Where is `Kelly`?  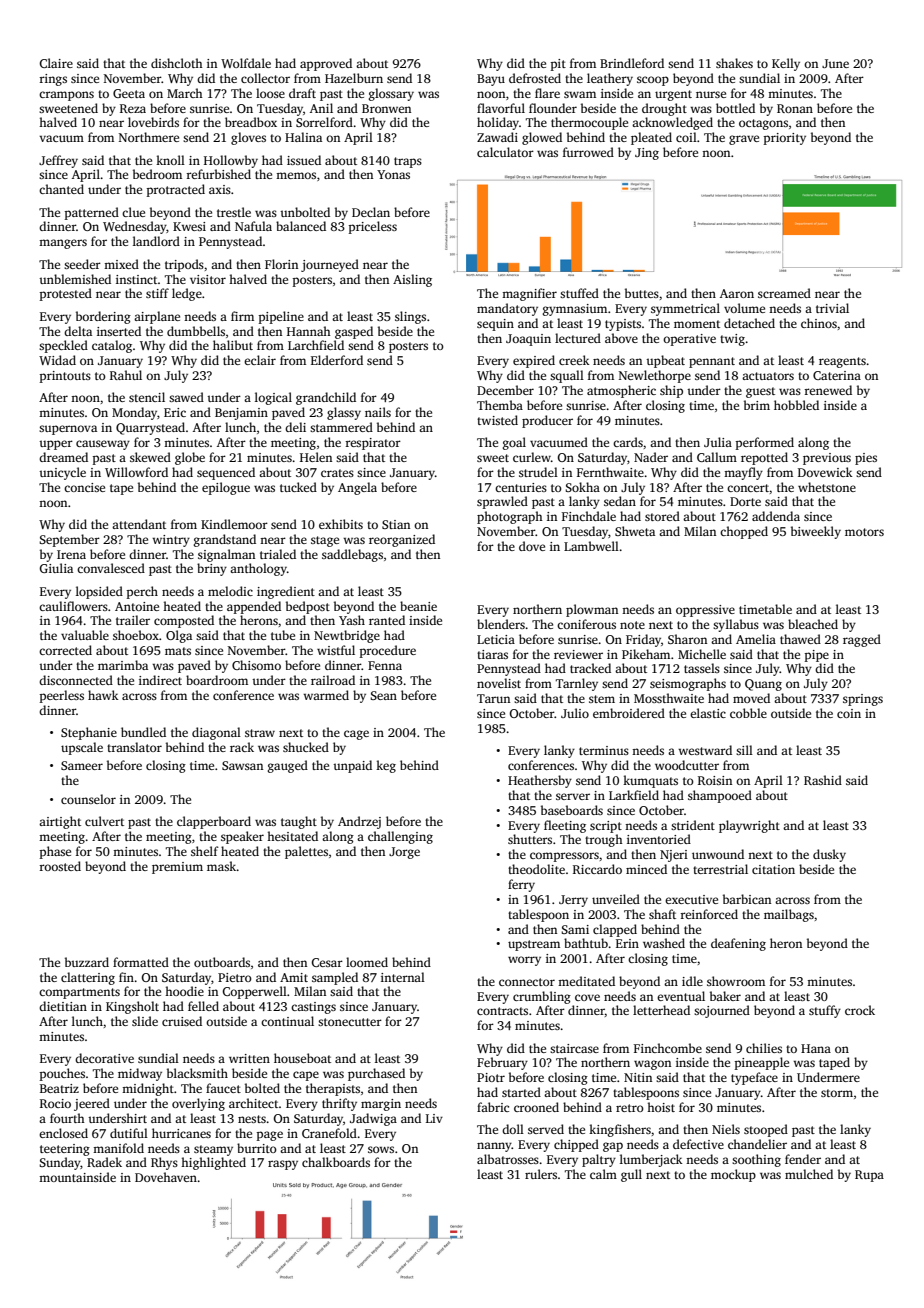
Kelly is located at coordinates (786, 64).
